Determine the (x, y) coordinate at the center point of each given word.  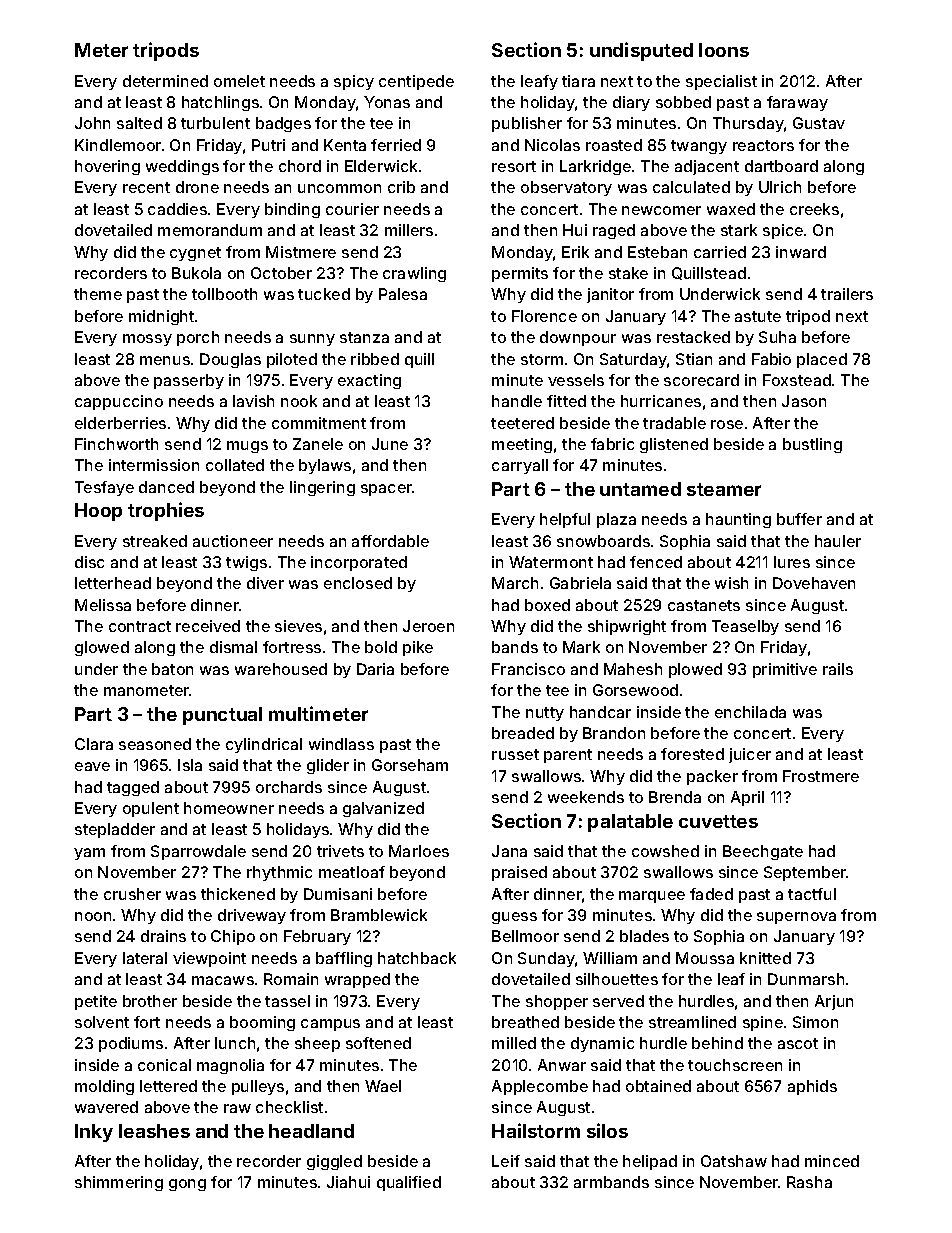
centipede (416, 82)
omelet (239, 81)
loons (724, 50)
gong (187, 1185)
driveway (252, 916)
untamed (640, 489)
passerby (189, 381)
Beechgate (763, 852)
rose (727, 424)
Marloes (419, 851)
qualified (409, 1183)
